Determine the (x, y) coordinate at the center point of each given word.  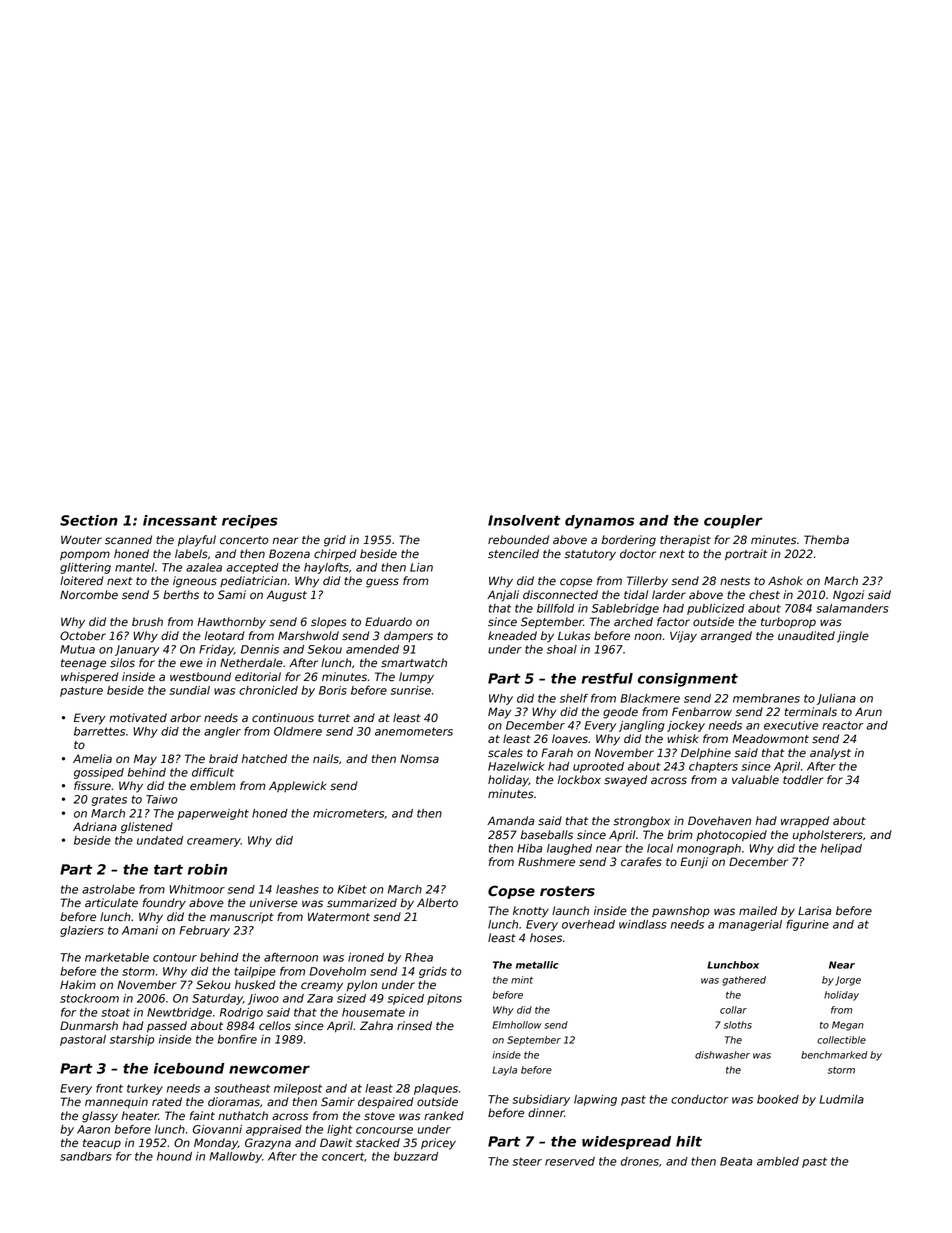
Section (89, 520)
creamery (214, 842)
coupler (733, 522)
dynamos (599, 522)
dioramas (234, 1102)
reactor (843, 725)
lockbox (579, 780)
